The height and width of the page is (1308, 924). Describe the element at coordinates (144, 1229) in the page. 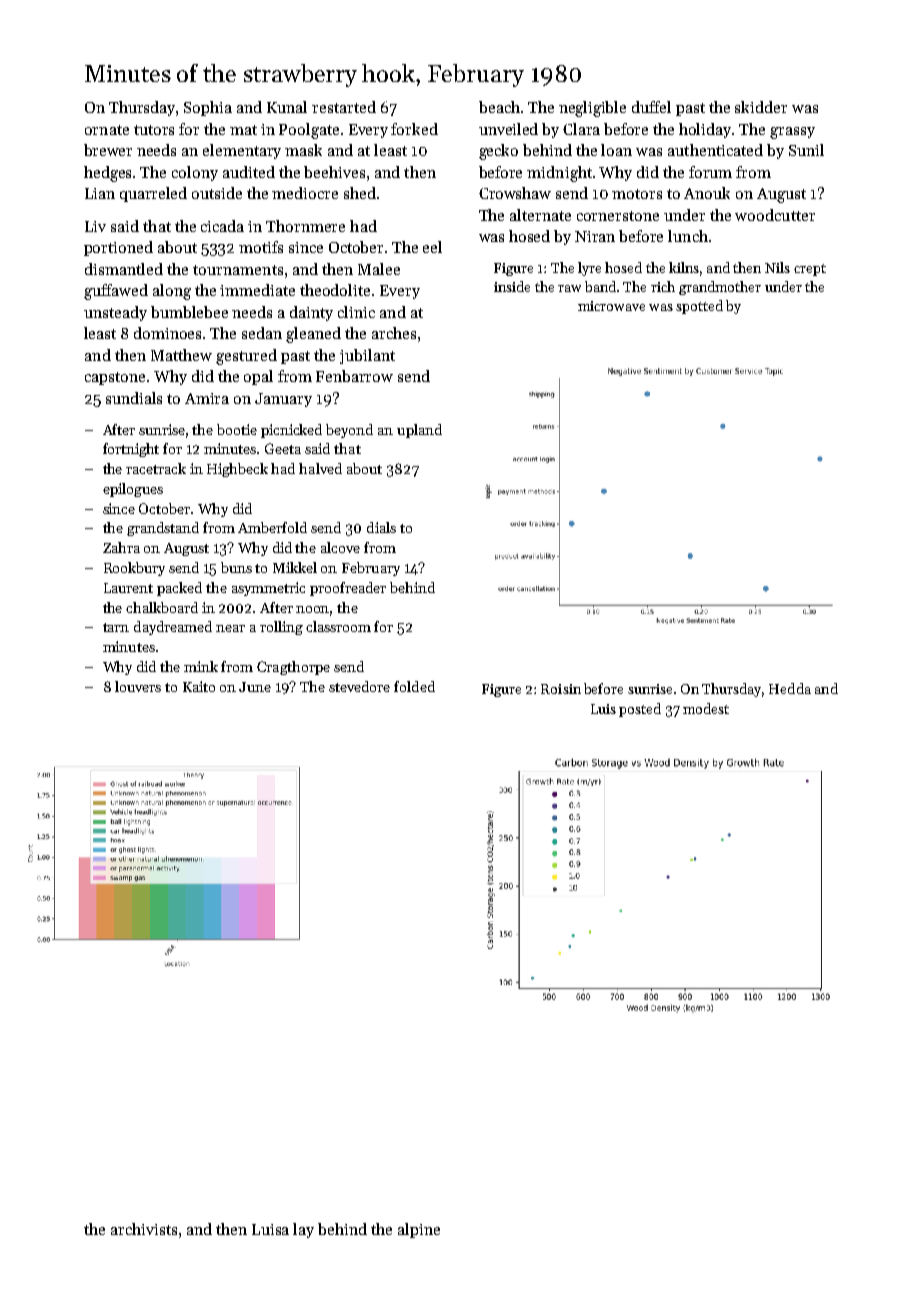

I see `archivists` at that location.
